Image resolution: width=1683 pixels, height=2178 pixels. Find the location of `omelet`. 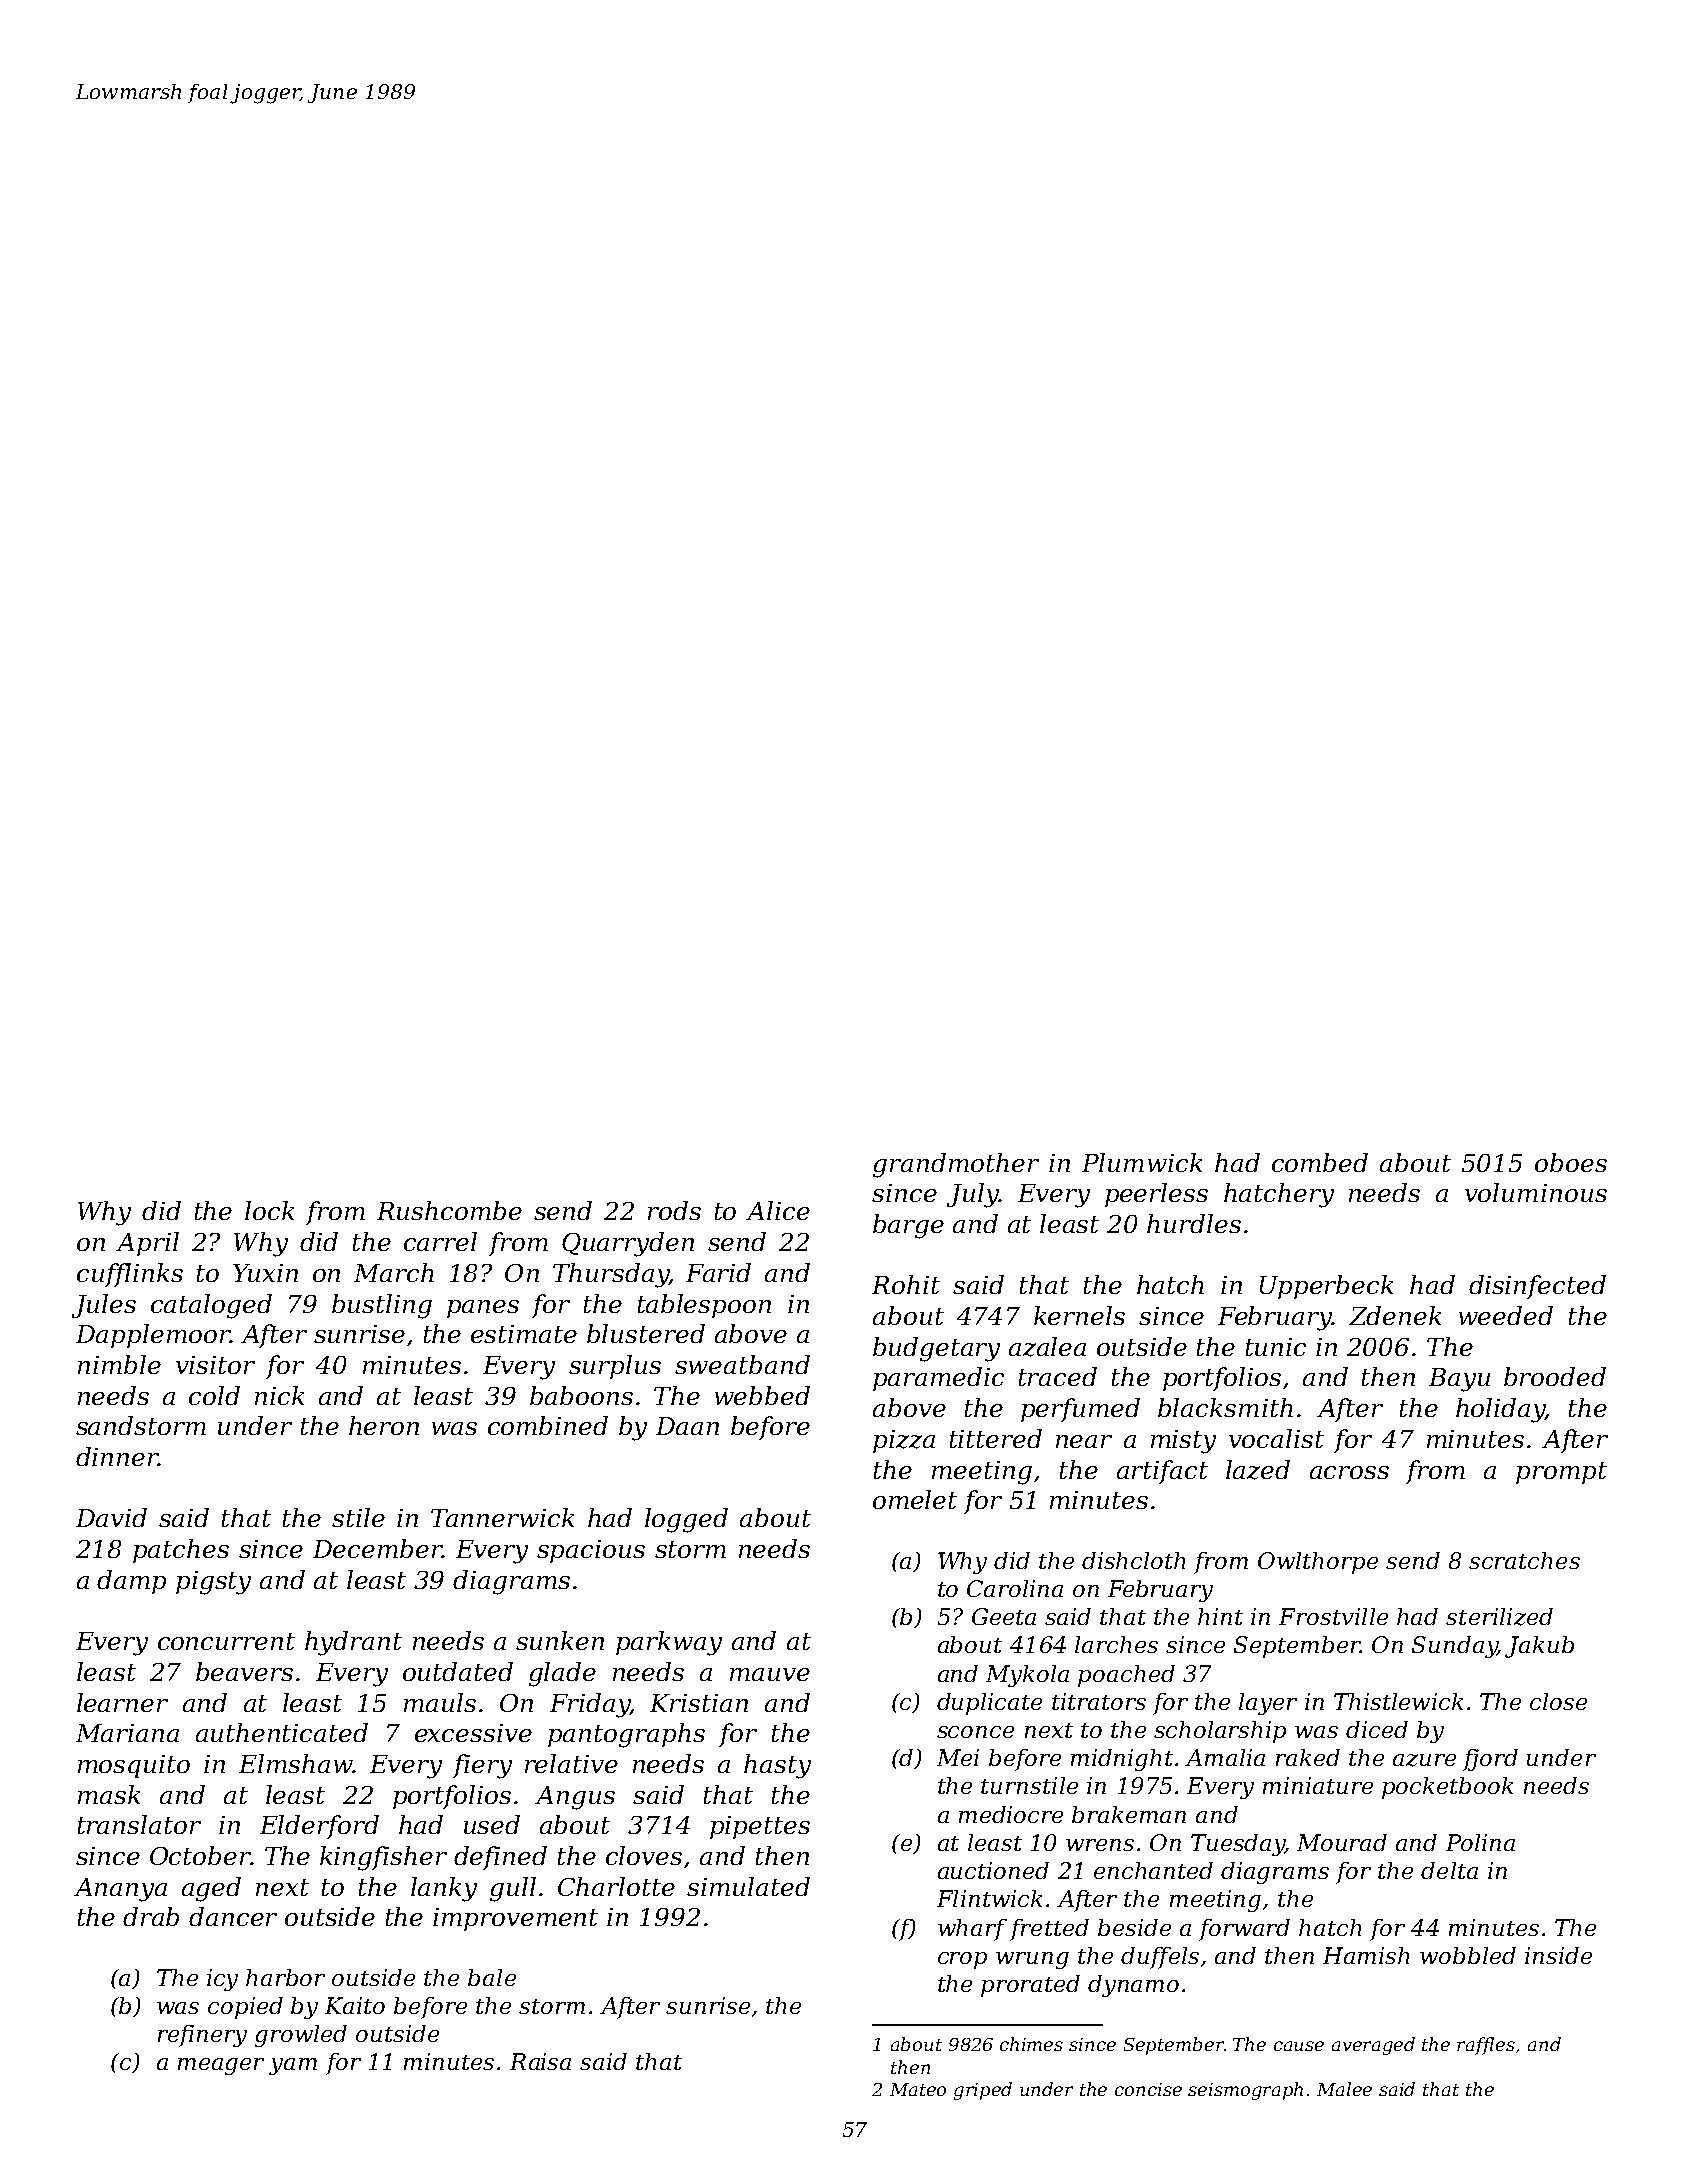

omelet is located at coordinates (915, 1499).
